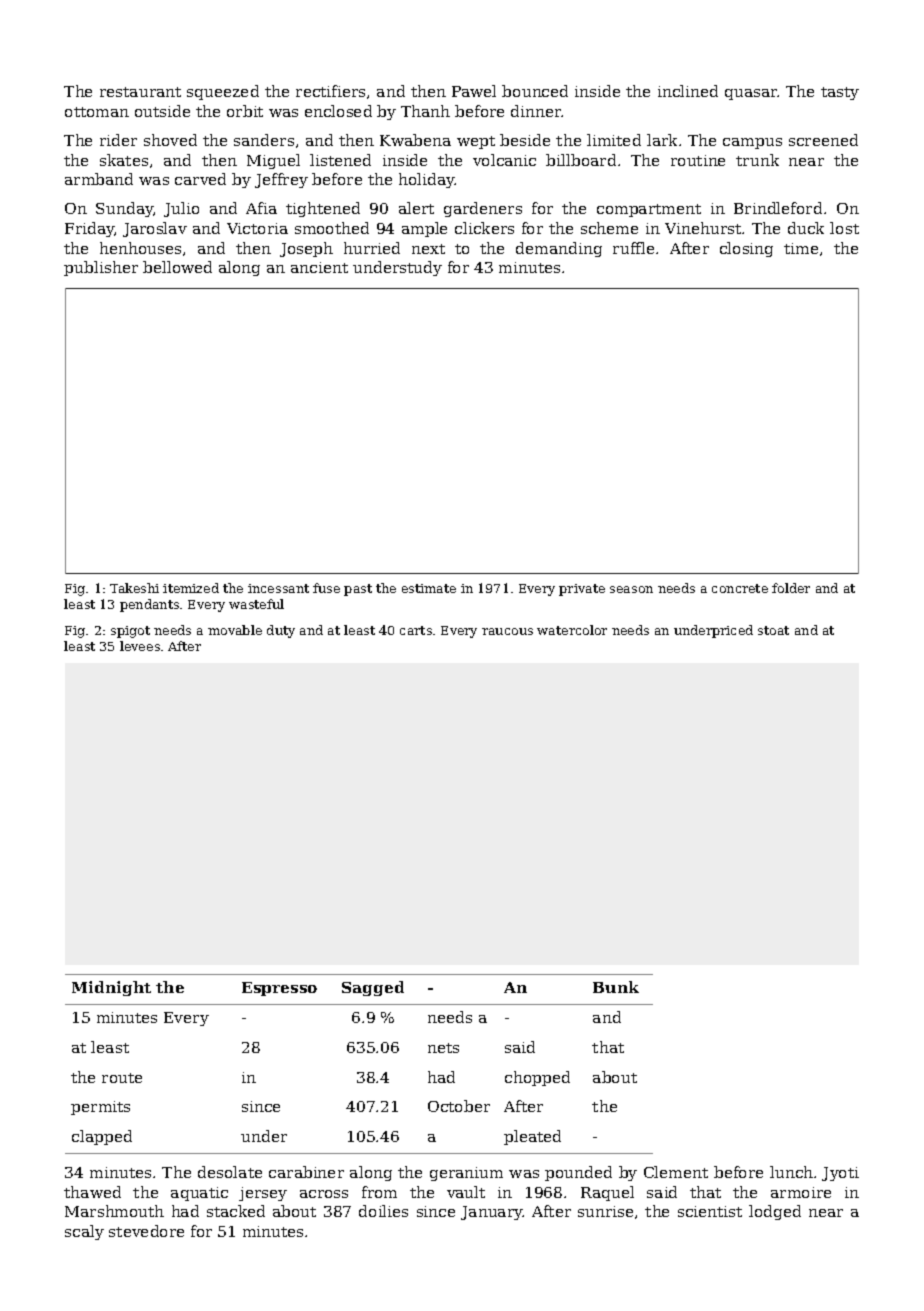 The width and height of the document is (924, 1311). I want to click on Midnight, so click(111, 988).
